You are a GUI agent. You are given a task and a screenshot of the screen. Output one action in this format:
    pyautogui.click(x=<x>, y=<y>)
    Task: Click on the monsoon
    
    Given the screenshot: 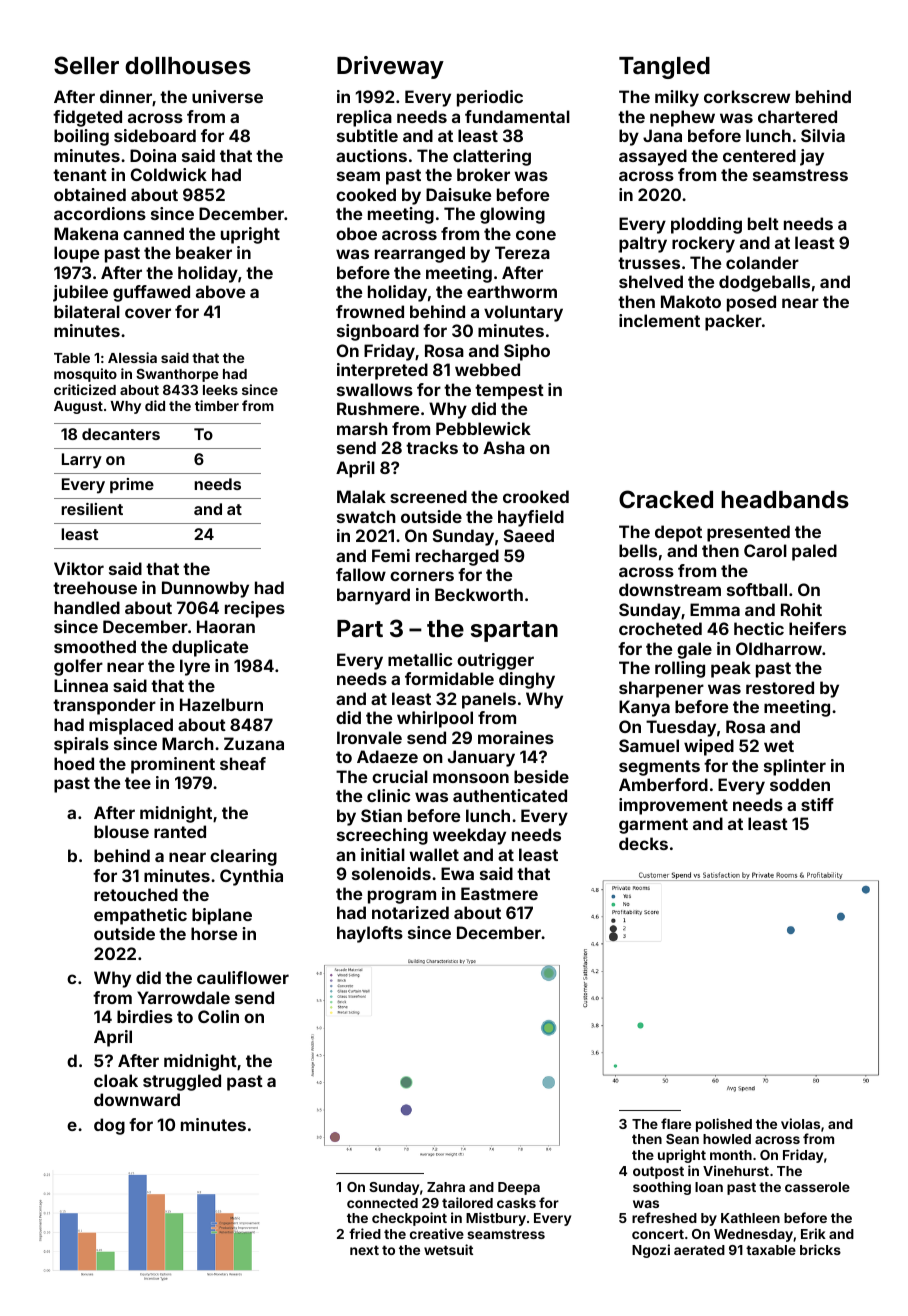 What is the action you would take?
    pyautogui.click(x=471, y=778)
